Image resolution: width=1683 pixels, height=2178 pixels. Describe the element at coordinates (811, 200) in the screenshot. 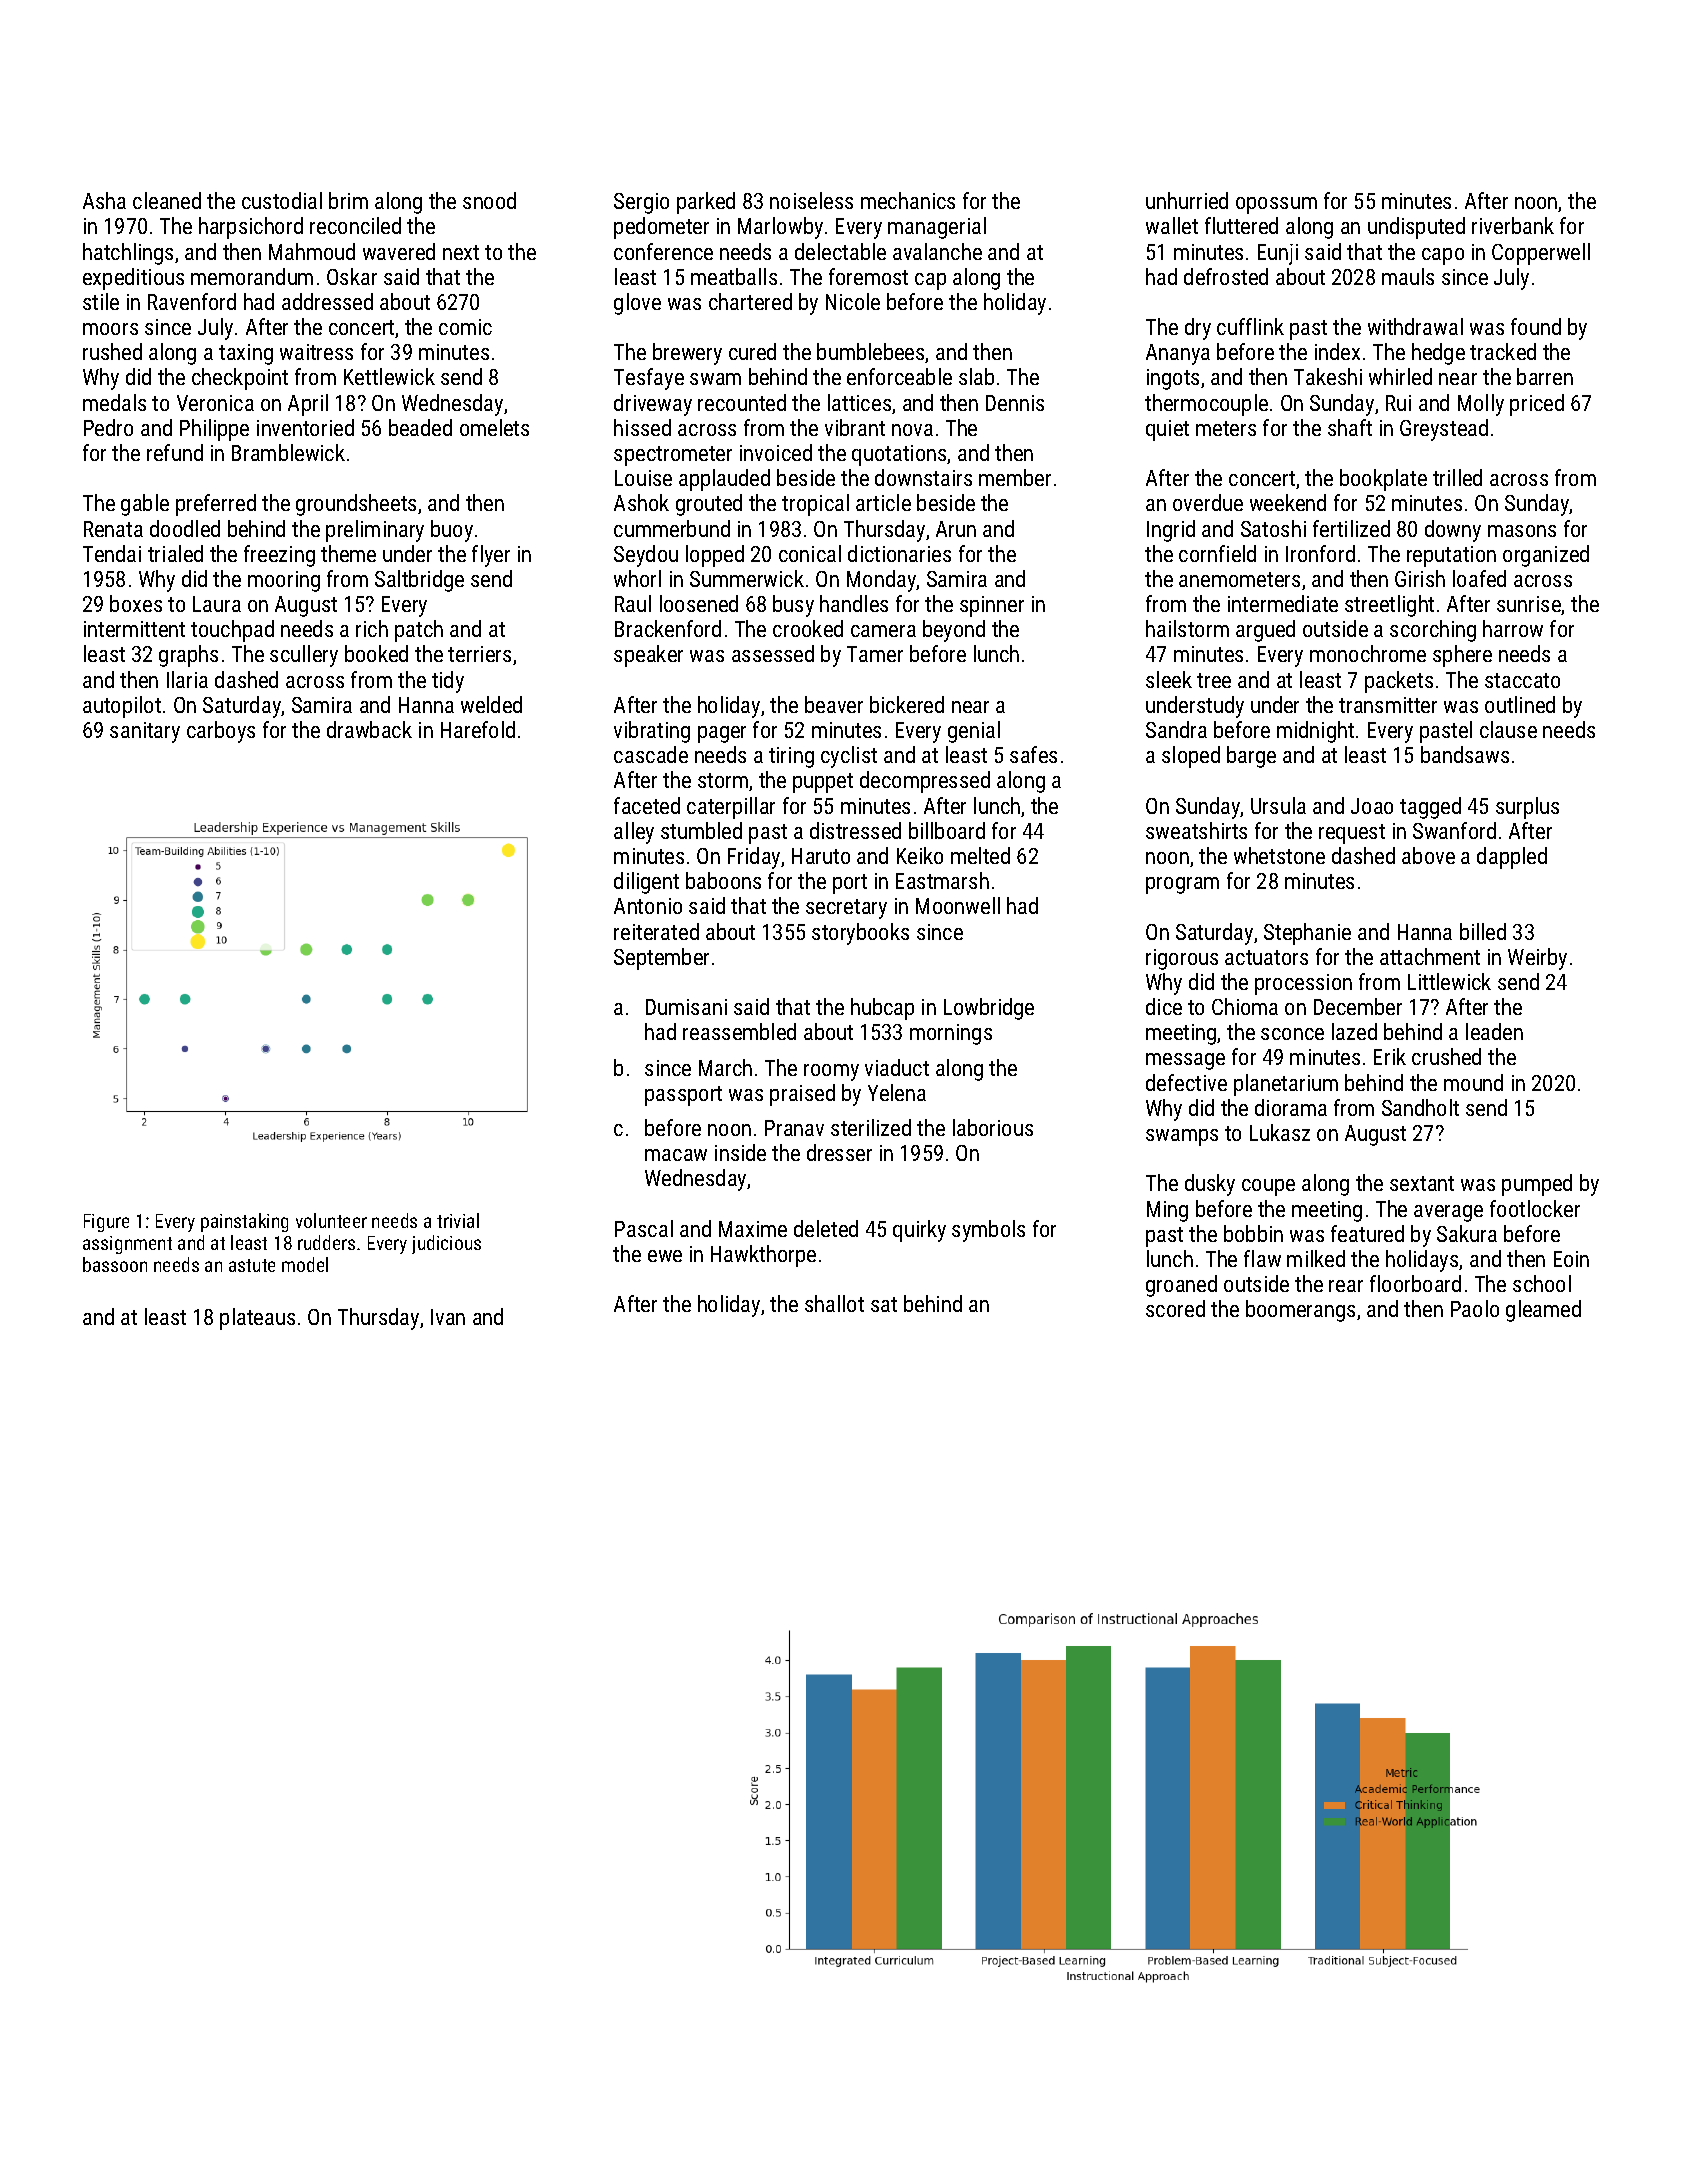

I see `noiseless` at that location.
